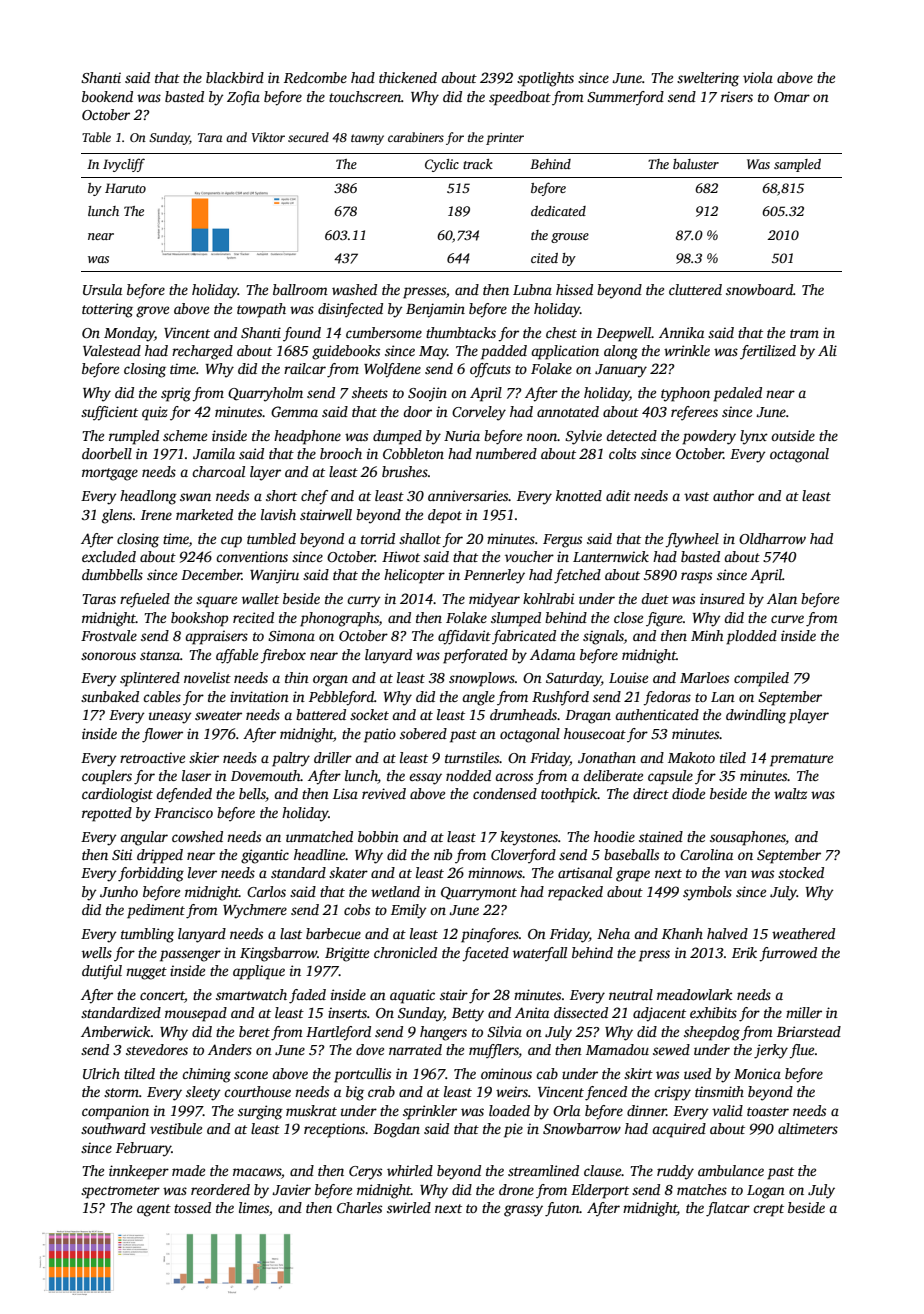  What do you see at coordinates (681, 332) in the screenshot?
I see `Annika` at bounding box center [681, 332].
